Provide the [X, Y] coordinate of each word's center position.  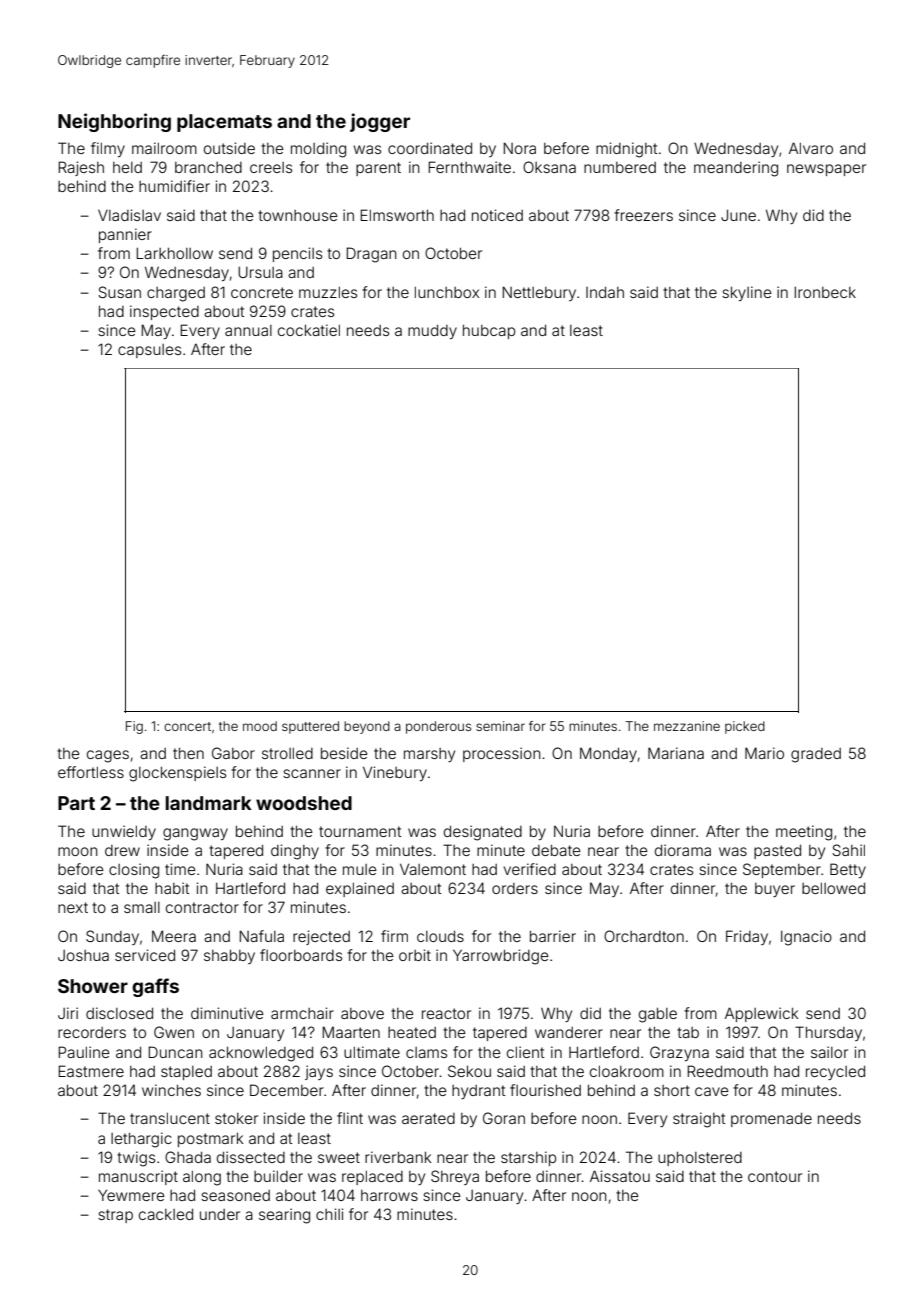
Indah [605, 292]
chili [329, 1214]
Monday [608, 754]
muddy [432, 331]
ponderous [438, 727]
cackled [166, 1214]
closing [134, 871]
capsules [149, 351]
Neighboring [114, 122]
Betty [848, 870]
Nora [519, 148]
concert [187, 726]
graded [816, 755]
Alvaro [811, 148]
